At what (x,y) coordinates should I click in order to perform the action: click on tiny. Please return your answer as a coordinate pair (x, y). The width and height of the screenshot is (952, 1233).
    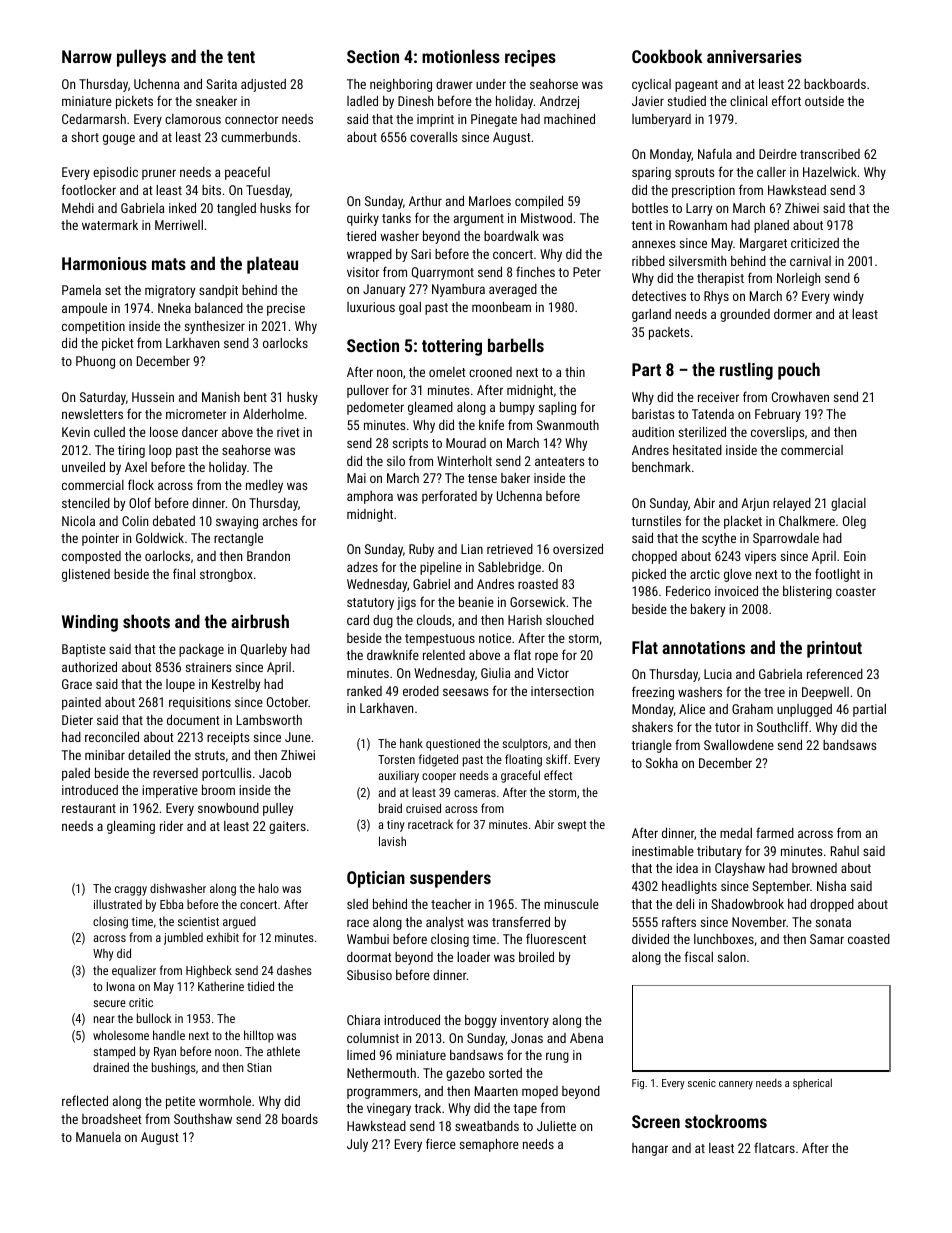
    Looking at the image, I should click on (395, 826).
